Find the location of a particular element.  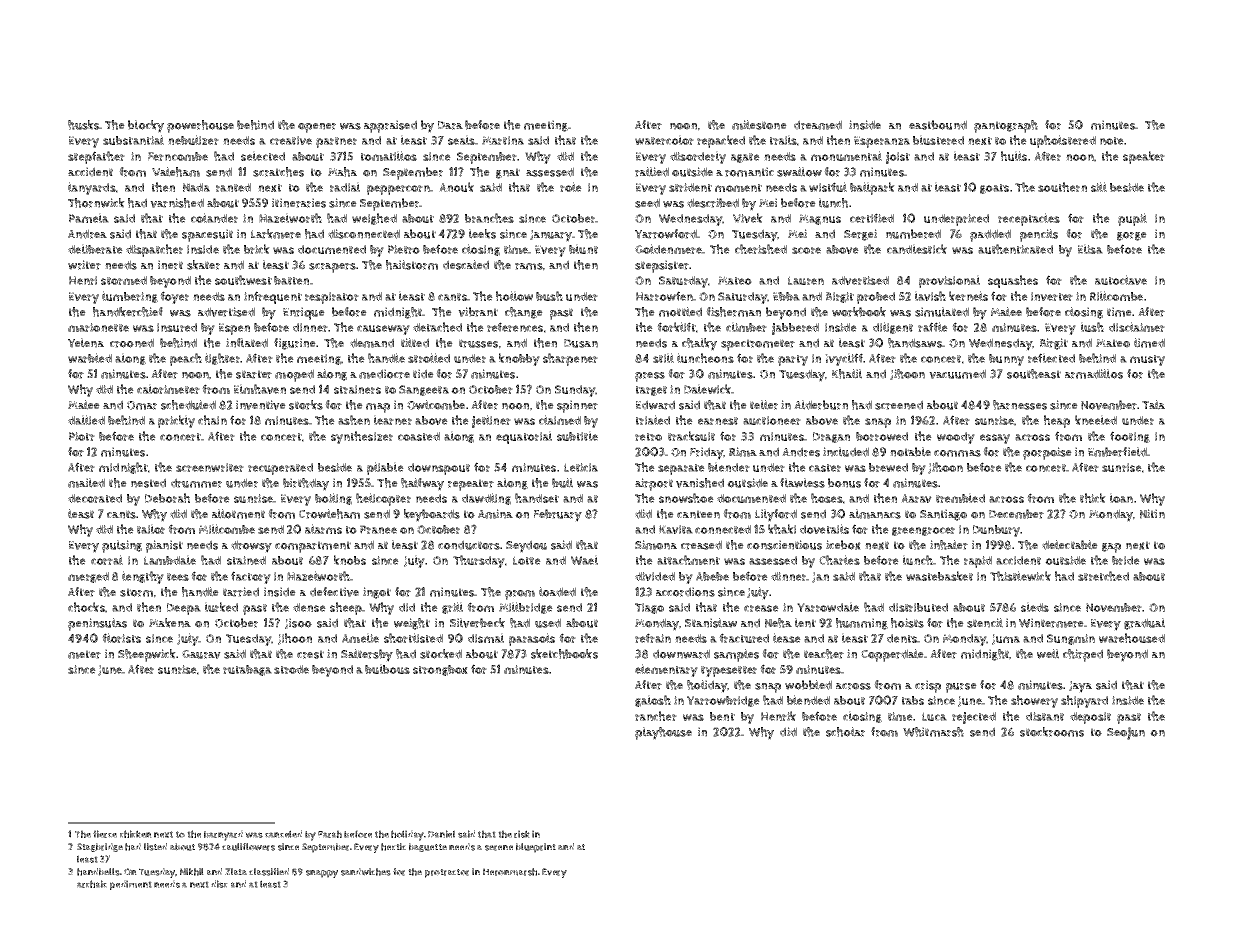

commas is located at coordinates (957, 453).
